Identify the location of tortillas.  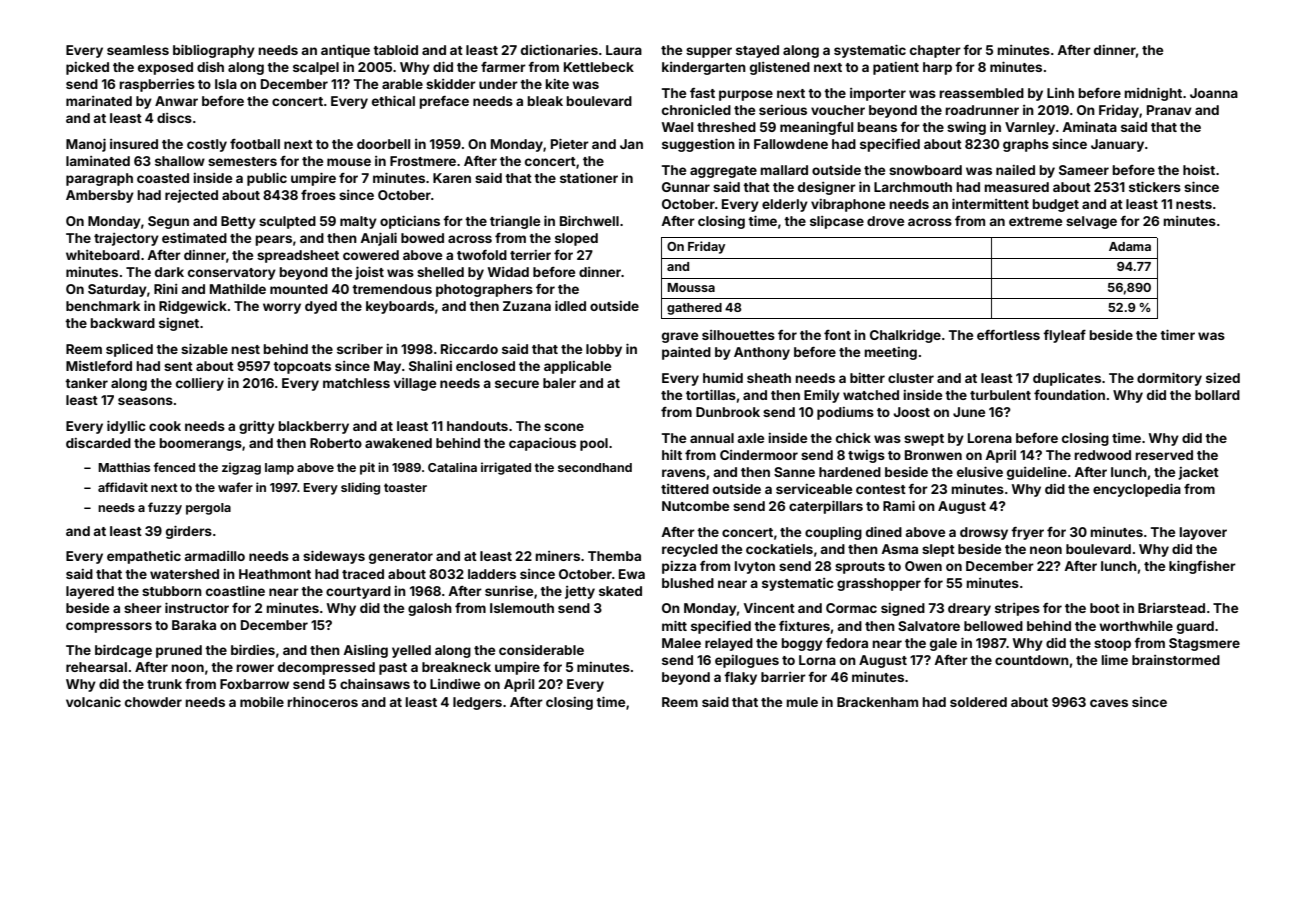
(711, 394).
